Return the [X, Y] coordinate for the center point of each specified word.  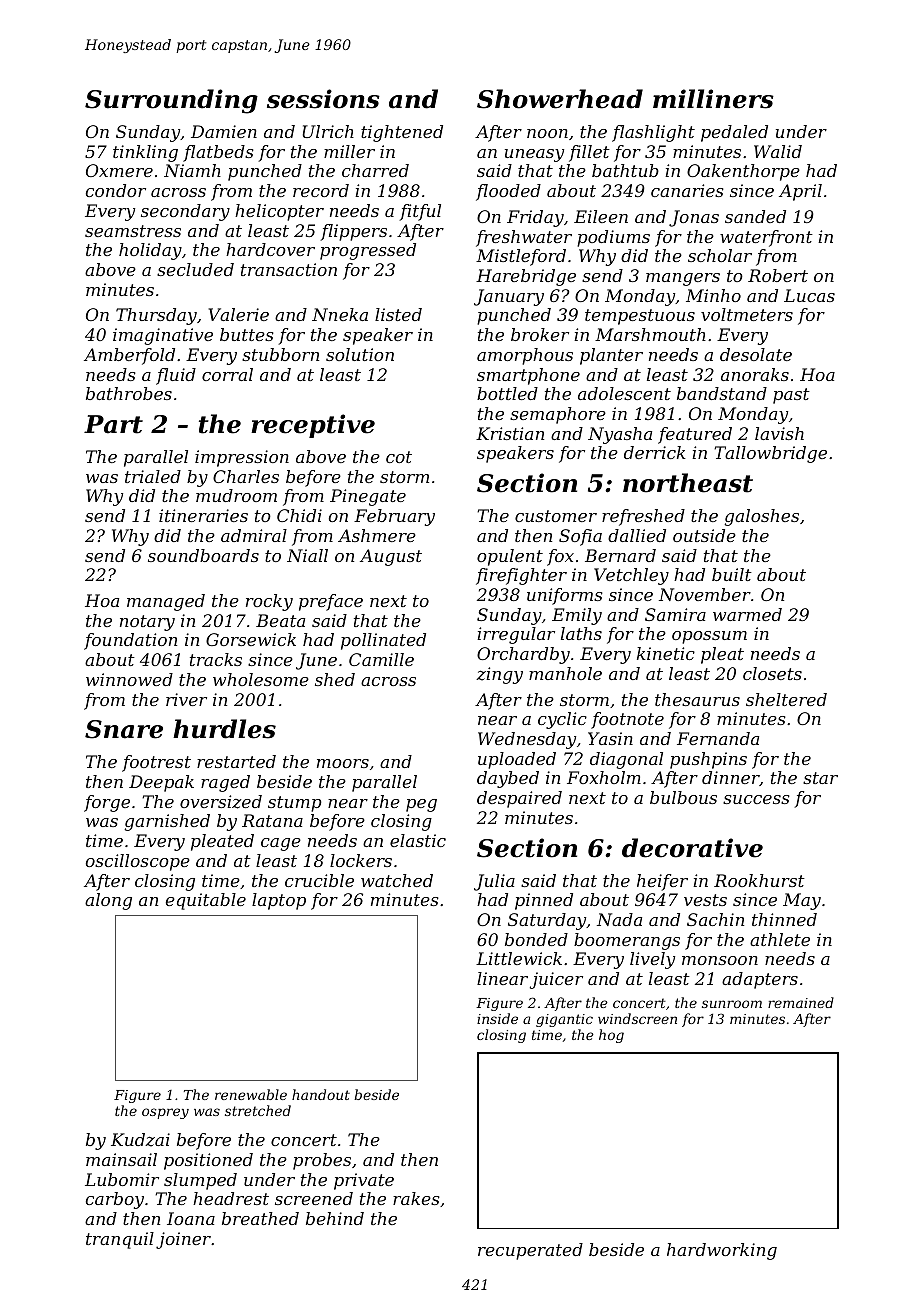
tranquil [120, 1240]
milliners [713, 99]
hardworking [722, 1251]
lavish [779, 433]
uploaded [517, 760]
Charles [246, 476]
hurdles [224, 729]
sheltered [786, 699]
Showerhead [560, 99]
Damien [224, 131]
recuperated [530, 1251]
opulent [510, 557]
